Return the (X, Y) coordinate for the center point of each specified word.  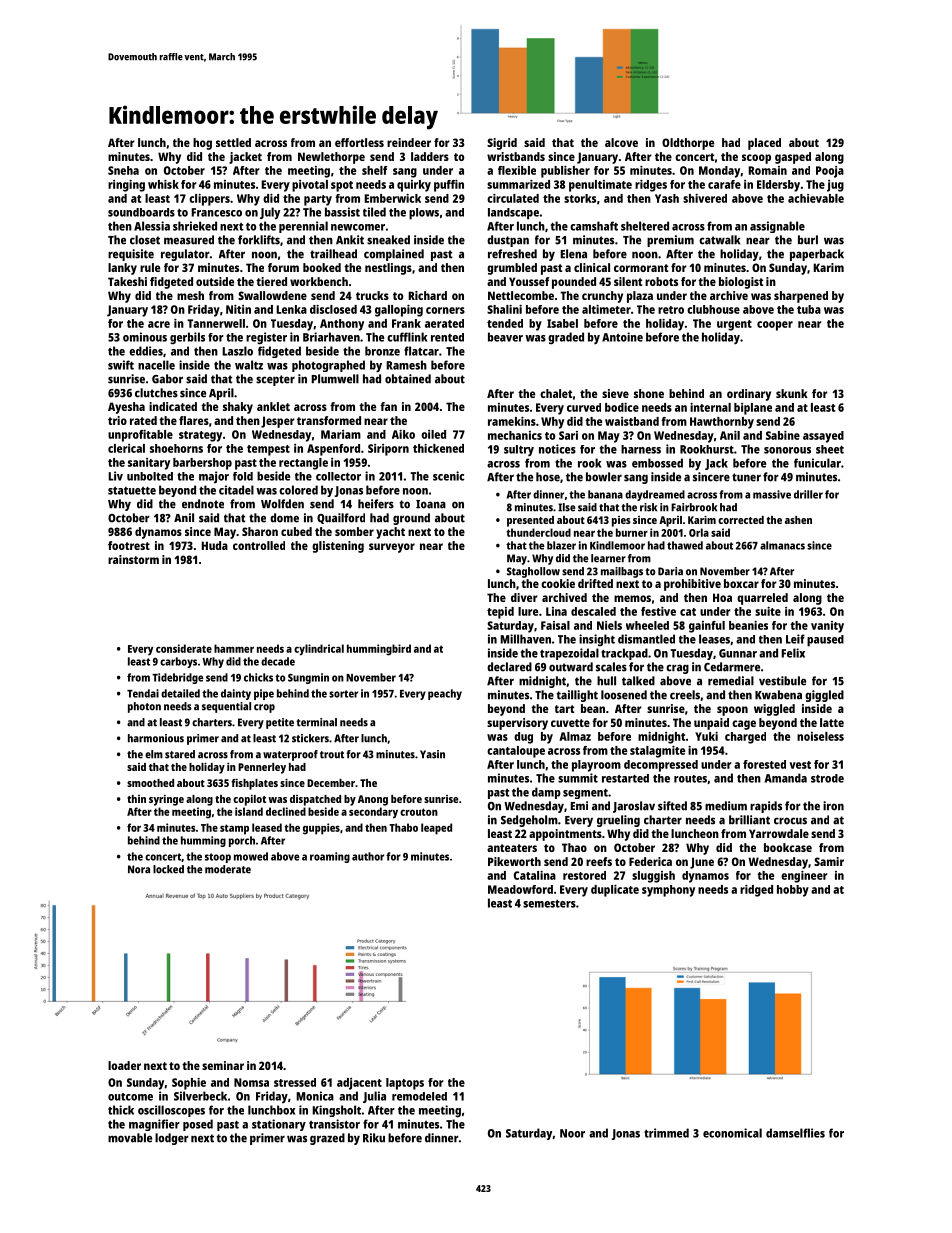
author (368, 856)
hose (548, 477)
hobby (793, 891)
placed (764, 144)
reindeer (409, 142)
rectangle (303, 464)
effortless (359, 142)
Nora (139, 869)
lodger (172, 1139)
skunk (792, 393)
